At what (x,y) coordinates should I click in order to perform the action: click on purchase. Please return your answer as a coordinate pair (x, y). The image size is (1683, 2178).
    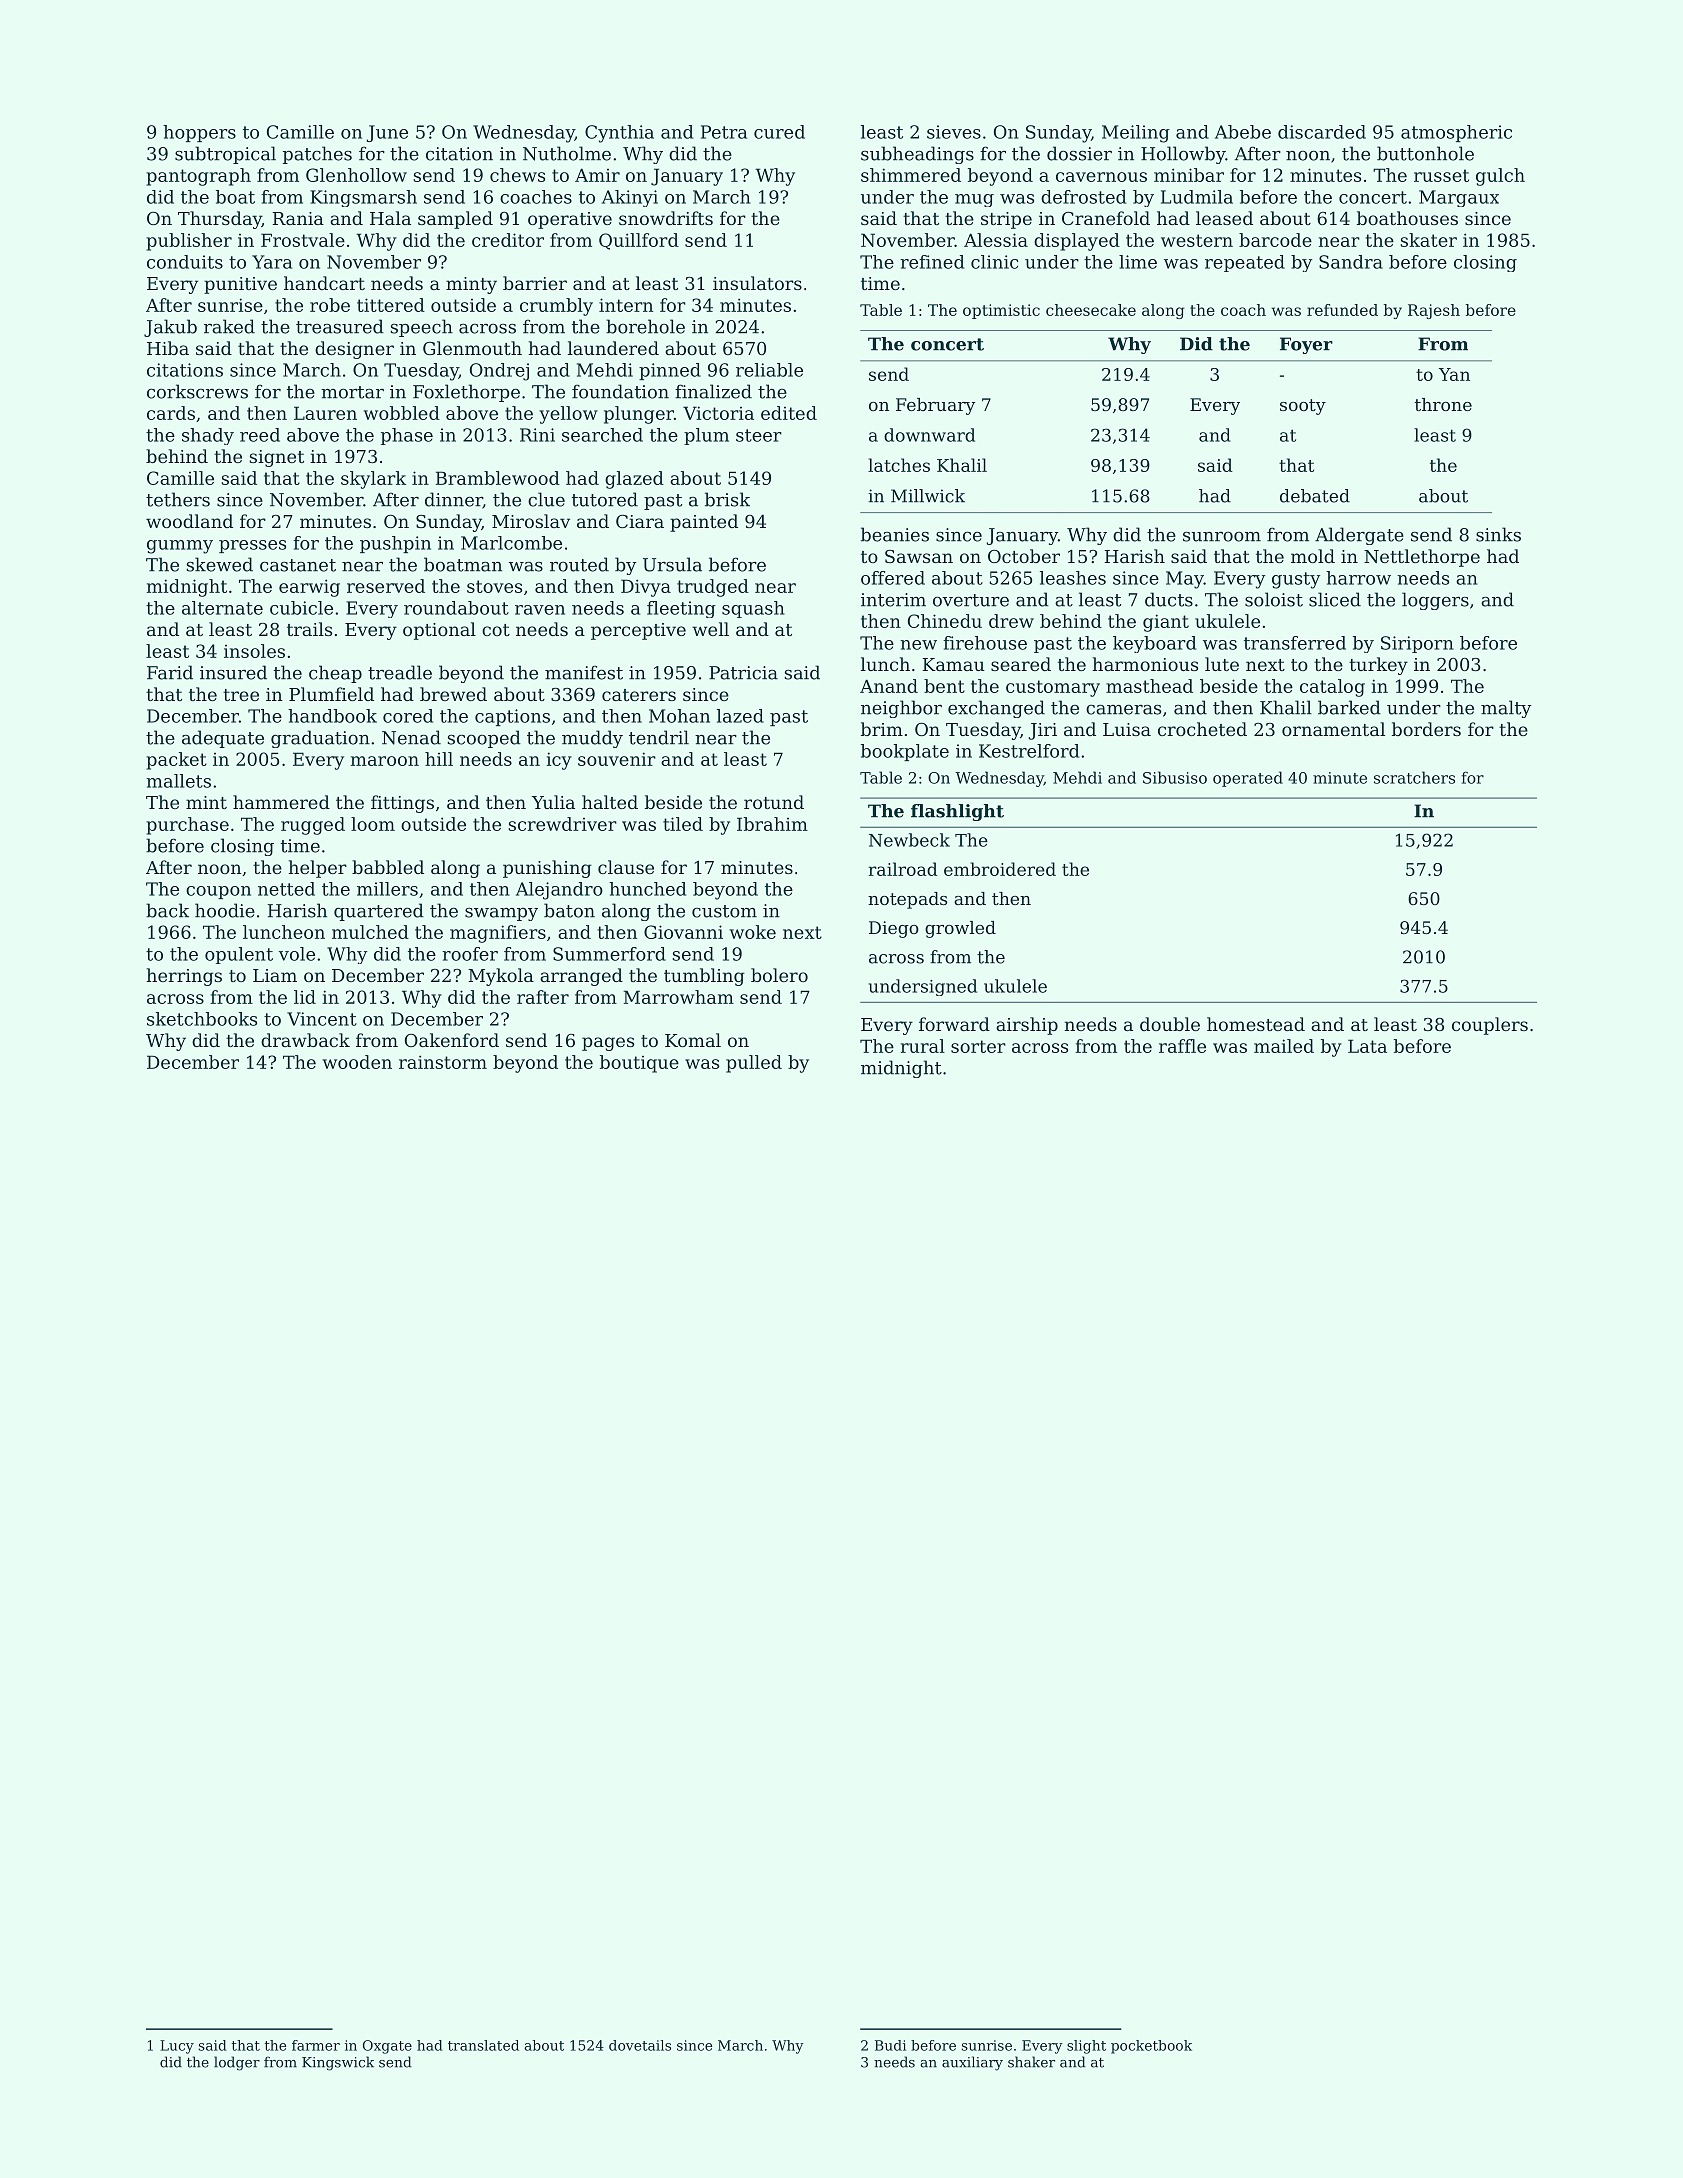
    Looking at the image, I should click on (187, 826).
